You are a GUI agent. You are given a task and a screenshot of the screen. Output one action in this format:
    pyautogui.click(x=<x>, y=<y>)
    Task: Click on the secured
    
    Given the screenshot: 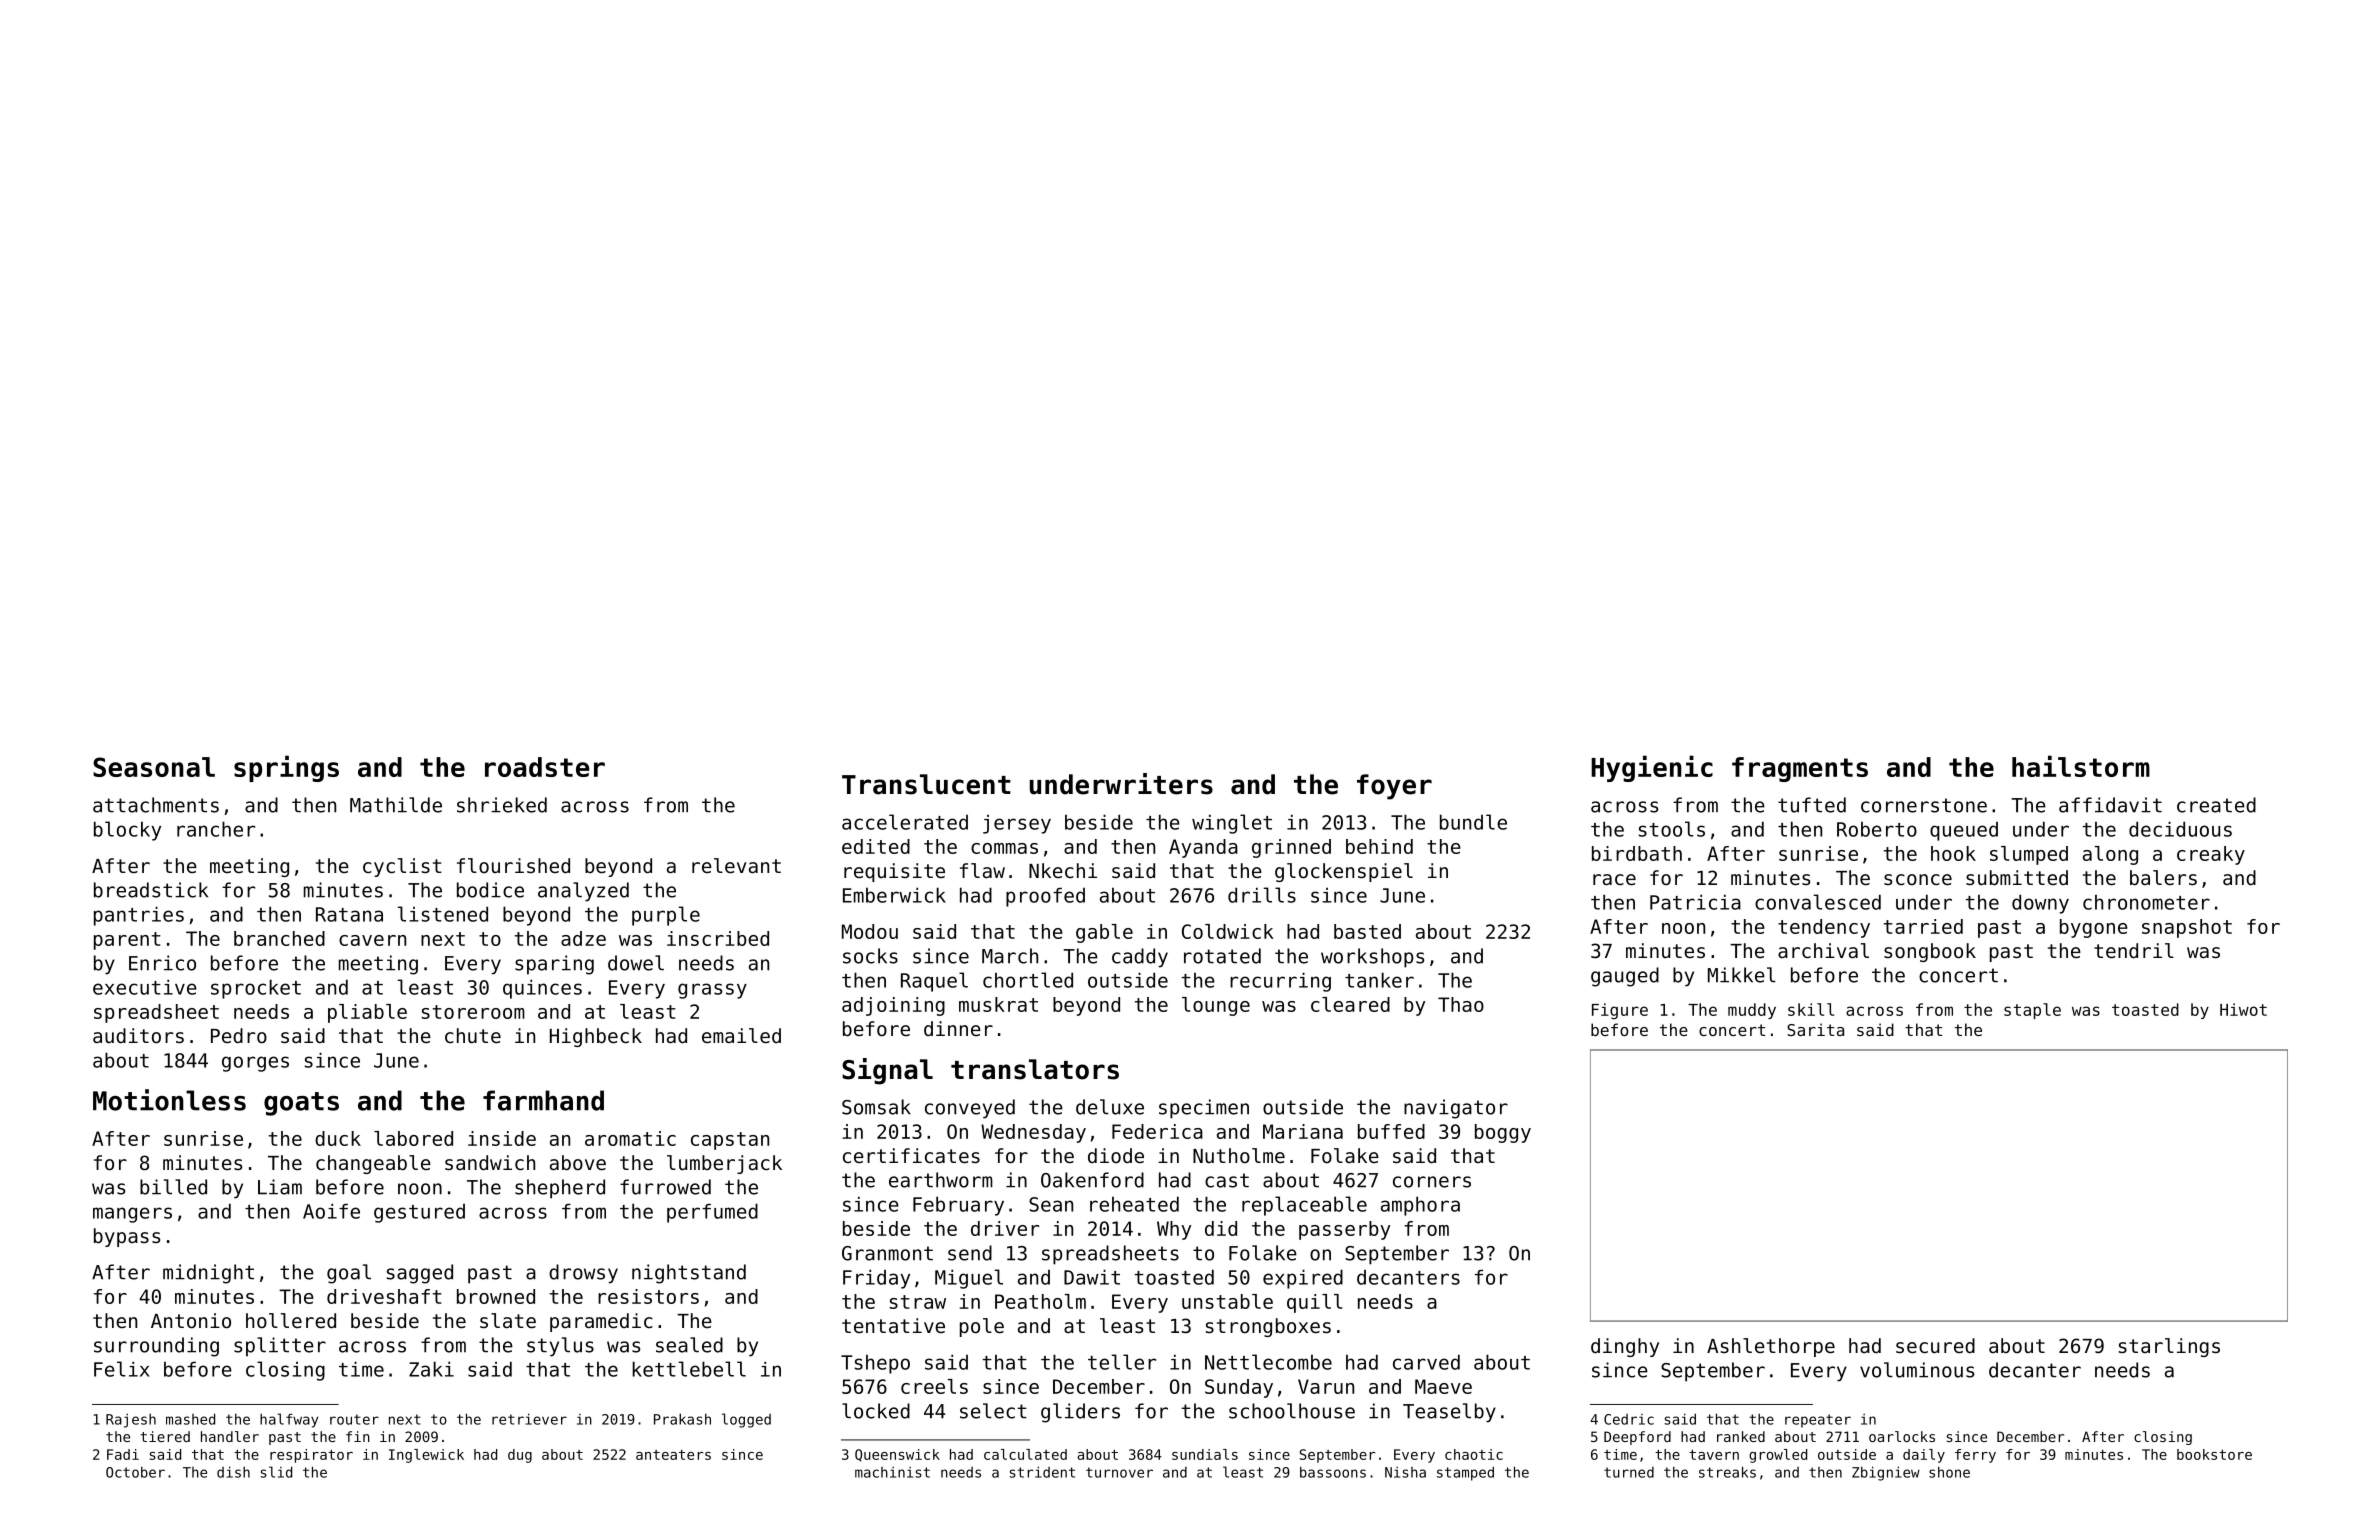 What is the action you would take?
    pyautogui.click(x=1935, y=1346)
